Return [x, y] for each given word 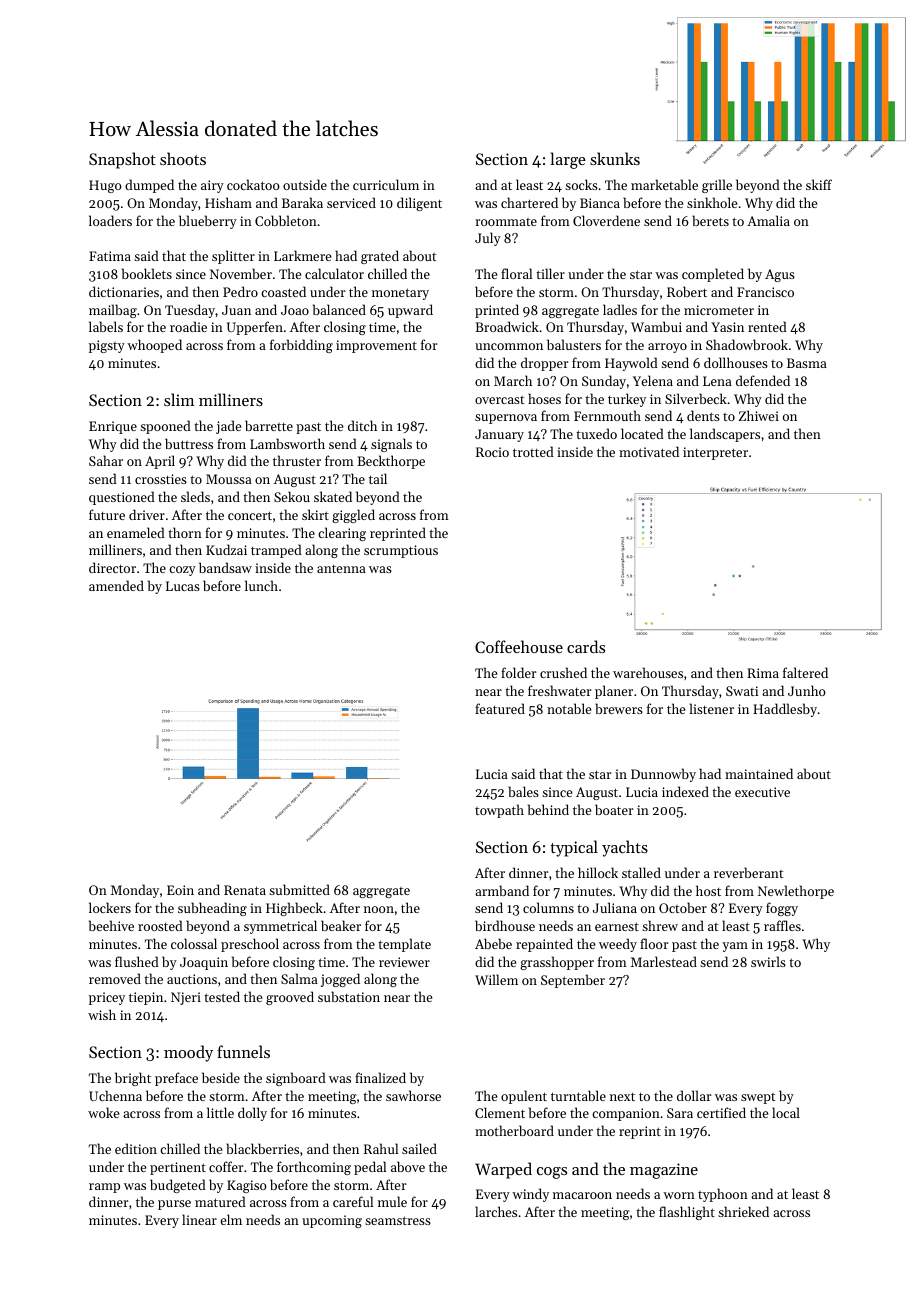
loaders [110, 220]
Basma [807, 363]
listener [712, 708]
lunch [261, 585]
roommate [506, 222]
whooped [154, 346]
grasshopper [557, 963]
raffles [782, 925]
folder [518, 672]
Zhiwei [759, 415]
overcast [500, 400]
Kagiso [247, 1186]
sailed [419, 1148]
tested [222, 996]
